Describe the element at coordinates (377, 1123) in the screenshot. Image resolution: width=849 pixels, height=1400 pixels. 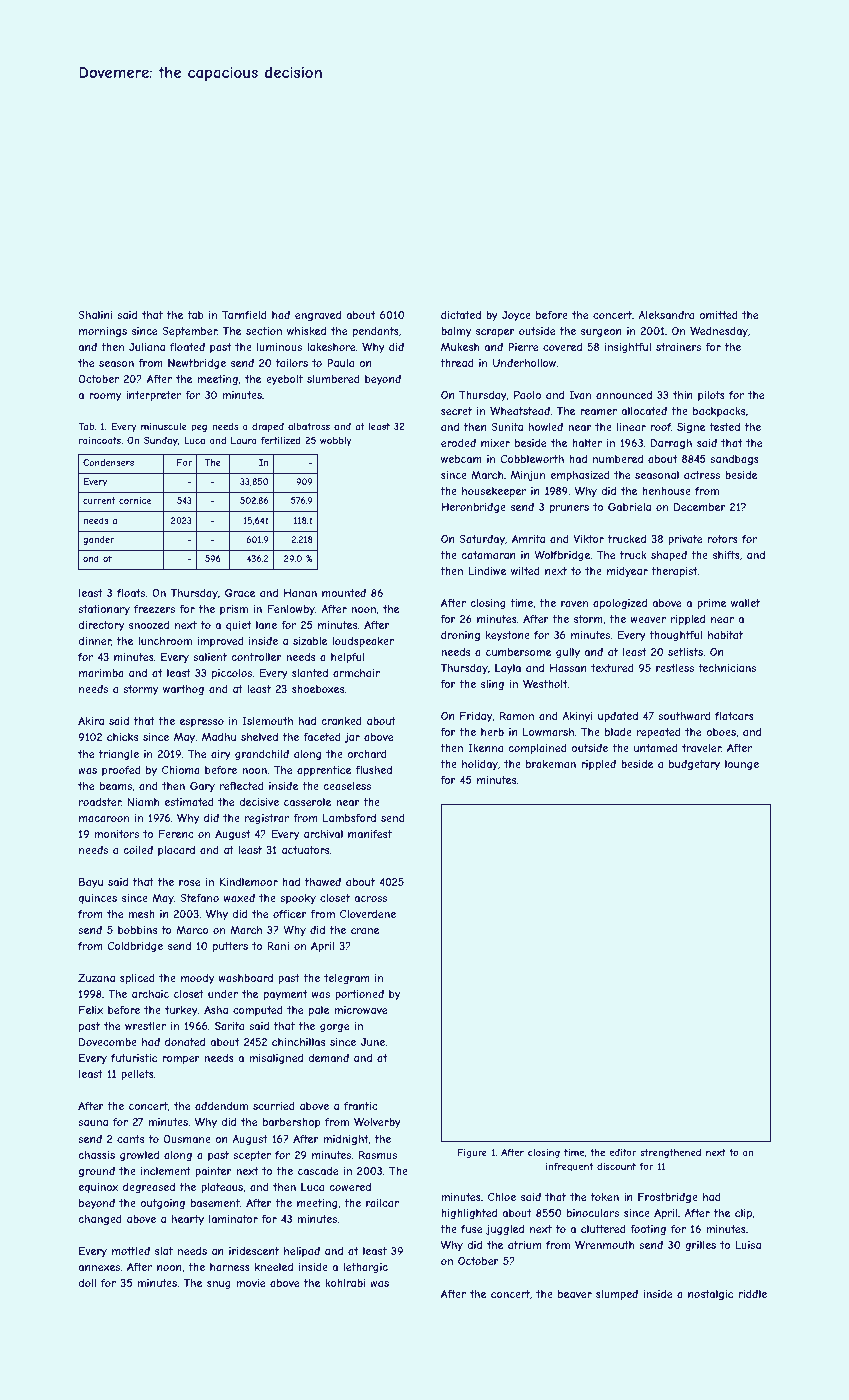
I see `Wolverby` at that location.
